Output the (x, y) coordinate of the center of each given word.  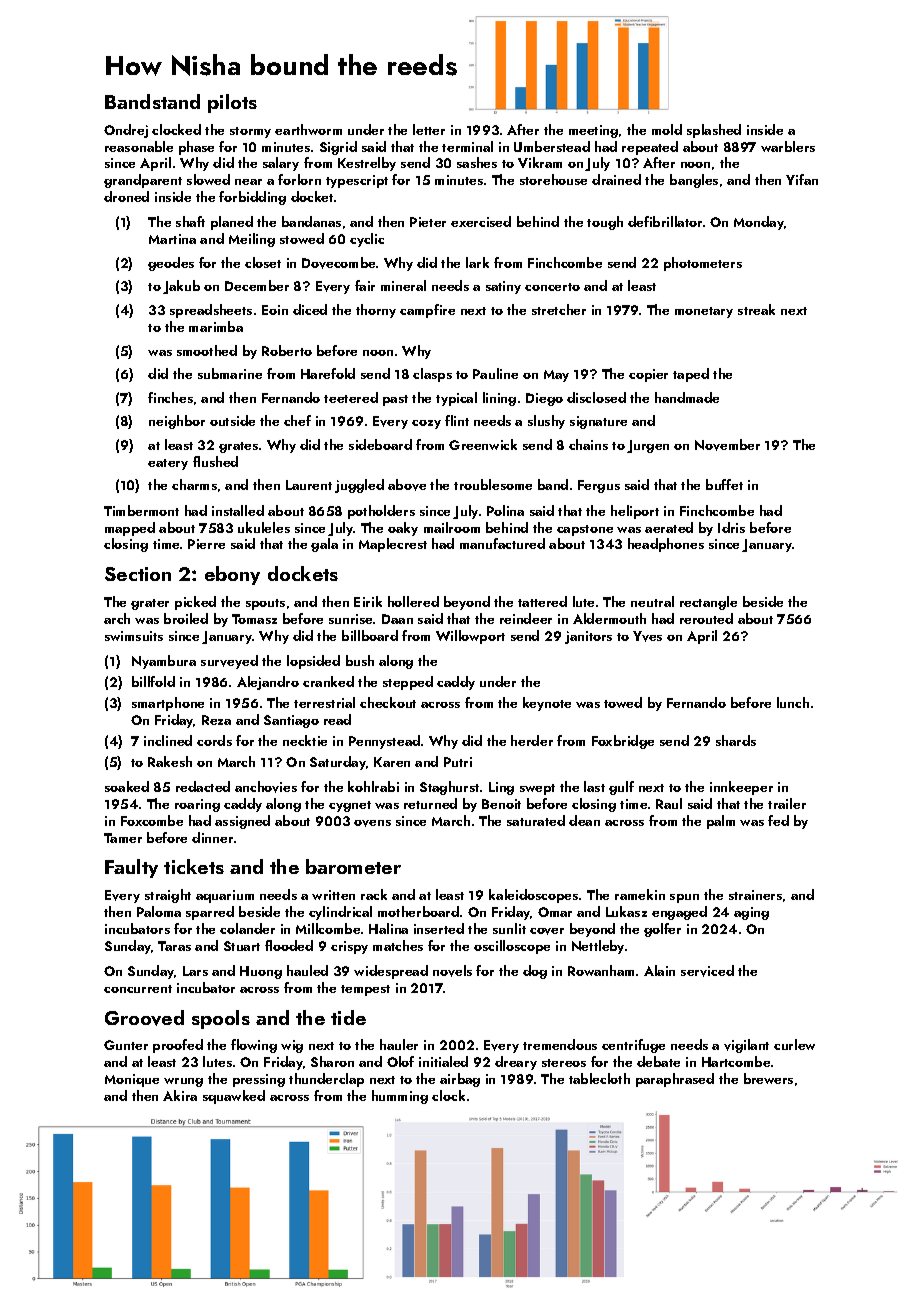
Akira (180, 1095)
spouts (265, 604)
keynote (547, 704)
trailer (787, 803)
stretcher (559, 309)
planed (232, 223)
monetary (704, 312)
